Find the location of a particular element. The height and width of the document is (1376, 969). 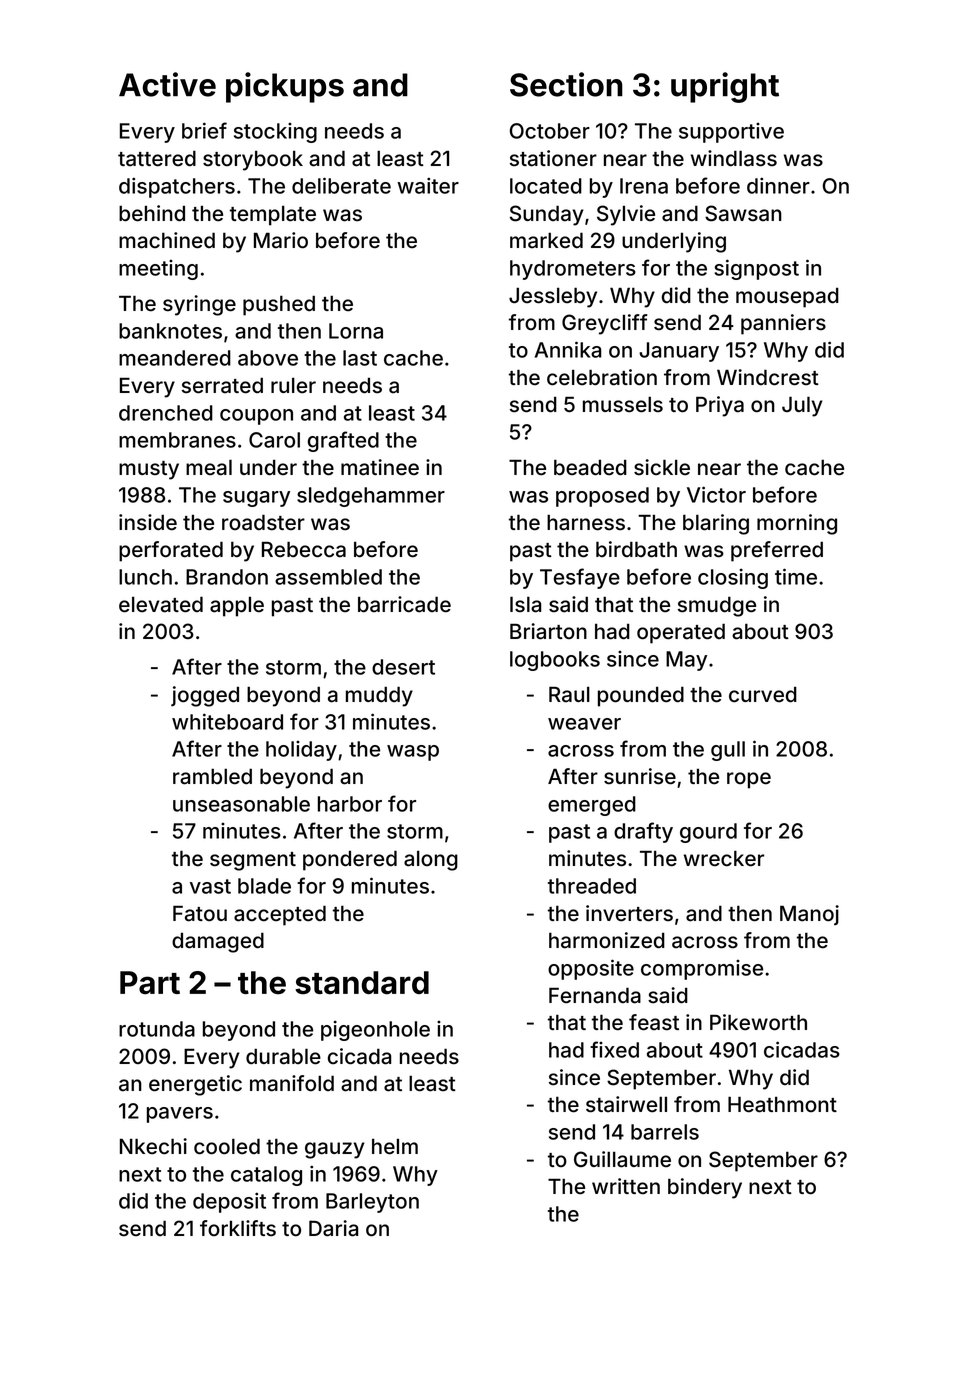

Active is located at coordinates (167, 84).
